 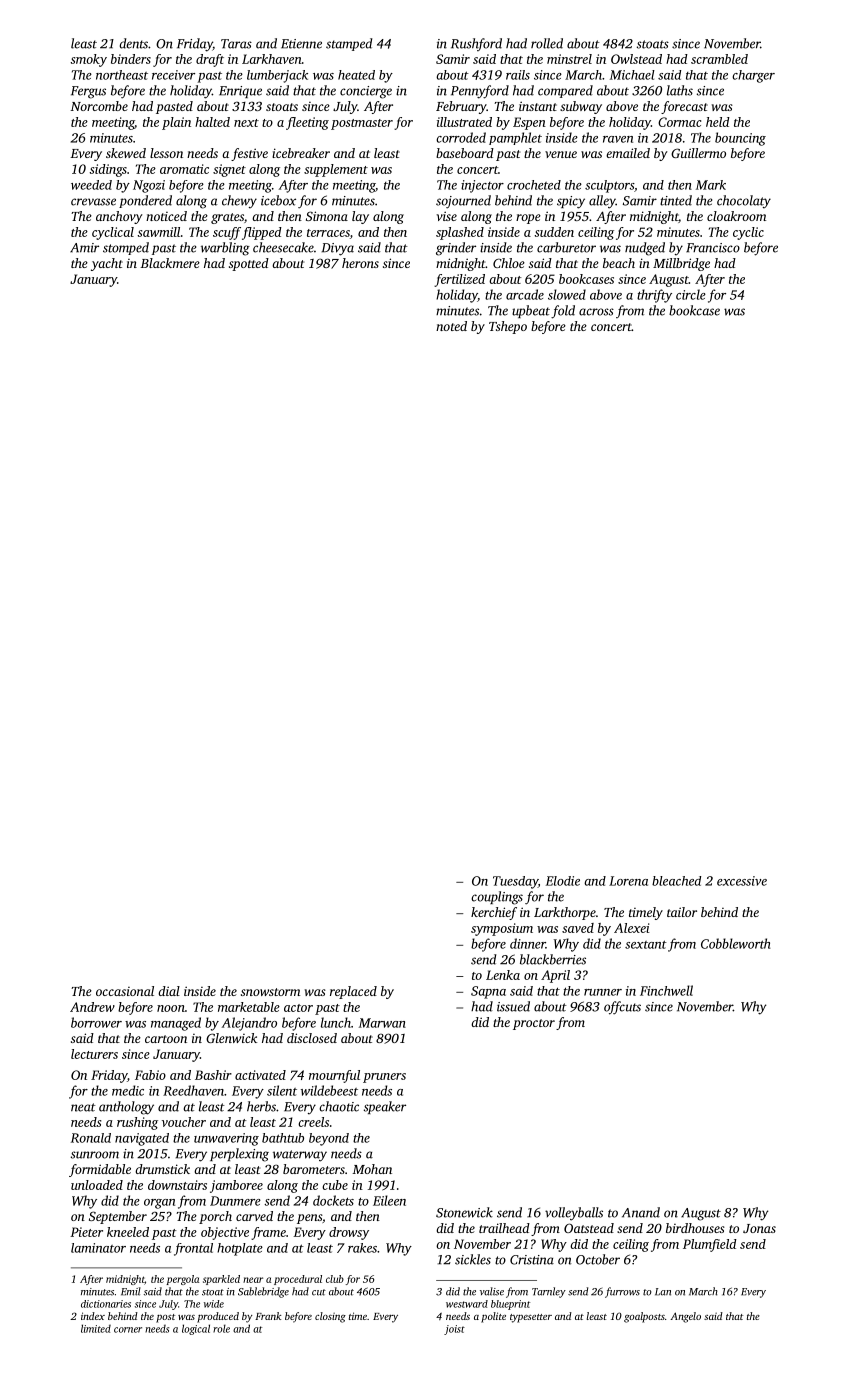 I want to click on yacht, so click(x=107, y=264).
